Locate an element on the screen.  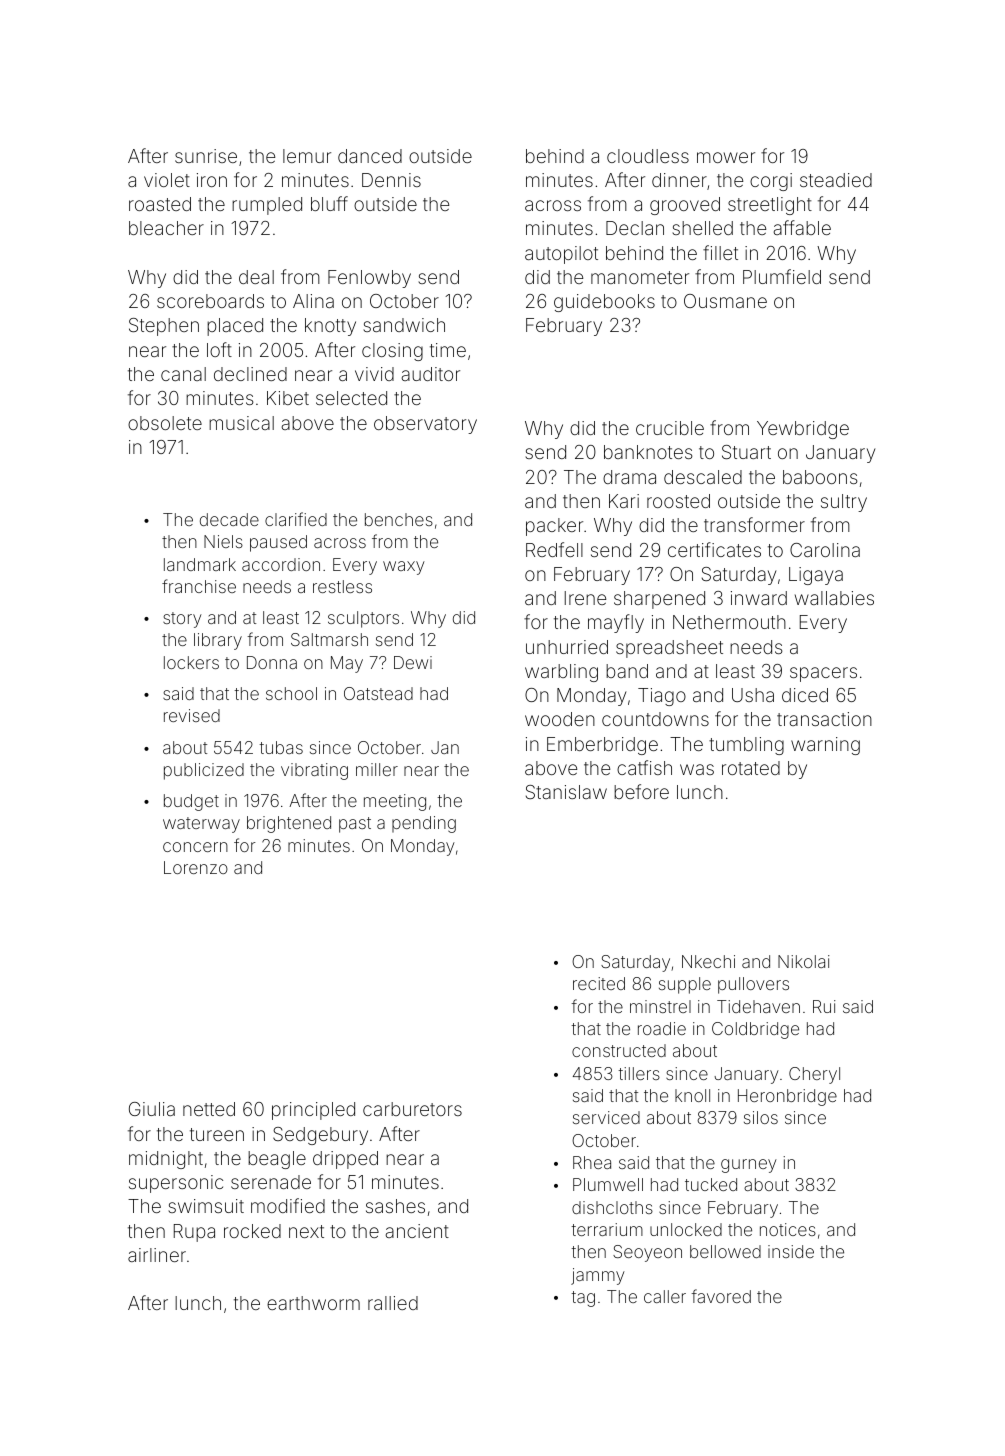
carburetors is located at coordinates (412, 1109).
